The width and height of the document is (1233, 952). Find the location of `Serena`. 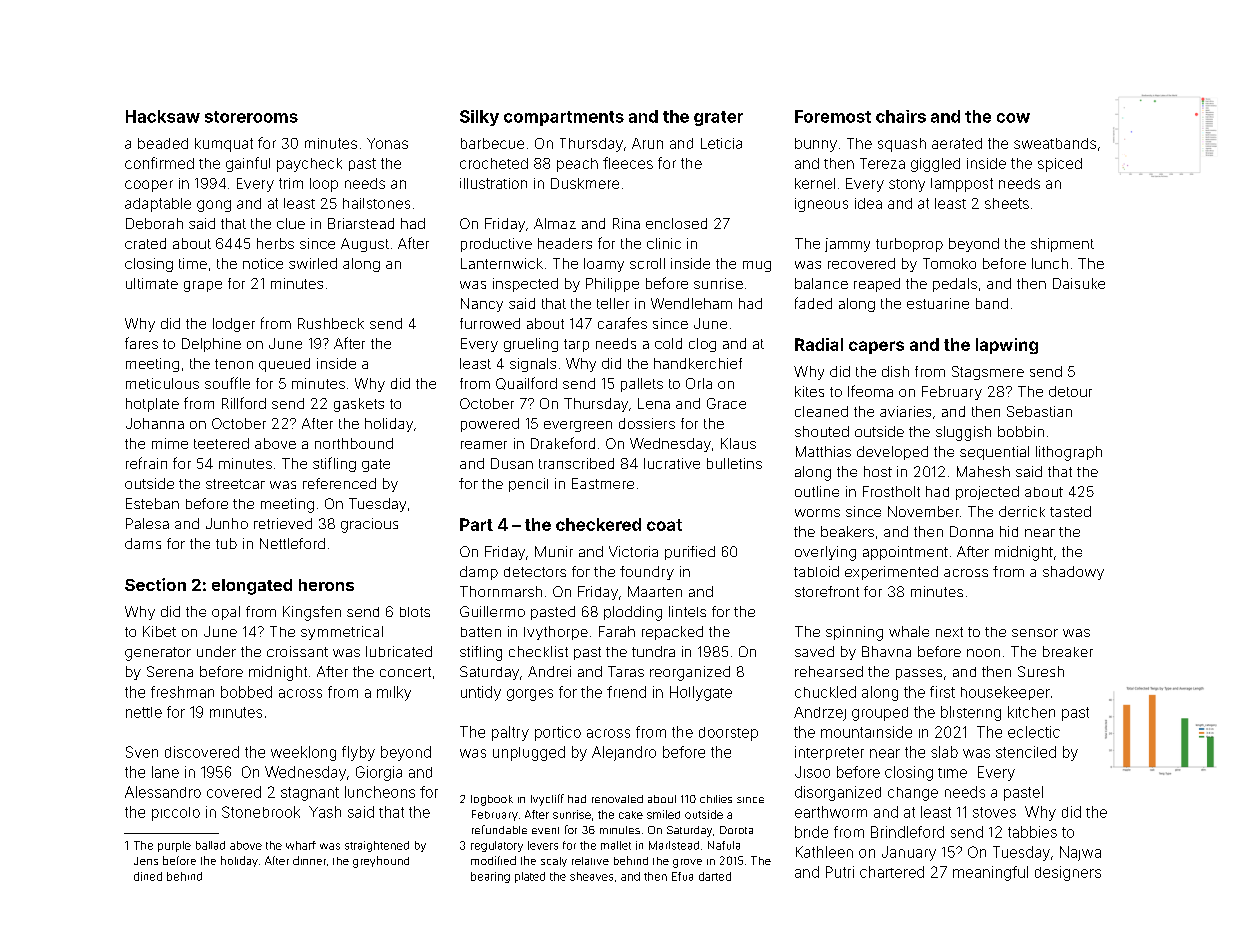

Serena is located at coordinates (170, 671).
